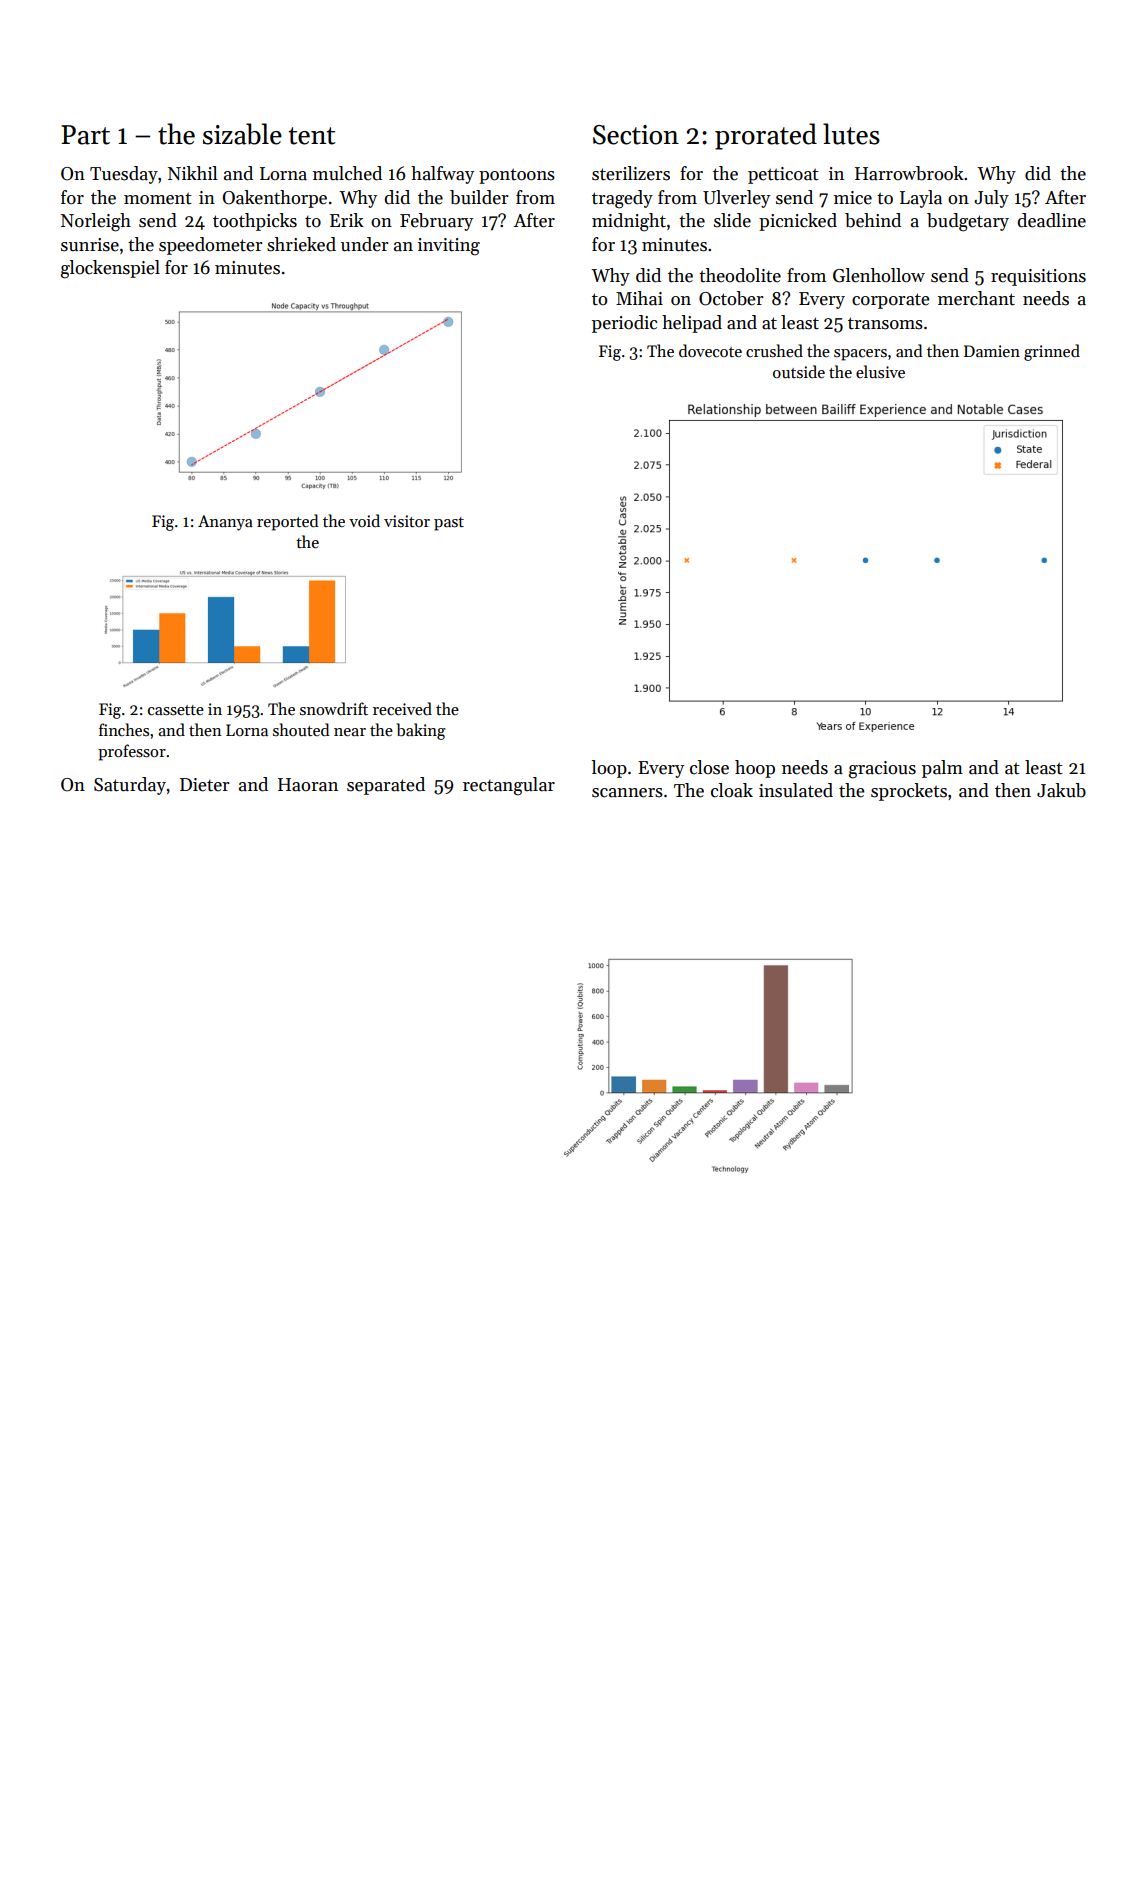 The height and width of the document is (1889, 1147). What do you see at coordinates (225, 523) in the document?
I see `Ananya` at bounding box center [225, 523].
